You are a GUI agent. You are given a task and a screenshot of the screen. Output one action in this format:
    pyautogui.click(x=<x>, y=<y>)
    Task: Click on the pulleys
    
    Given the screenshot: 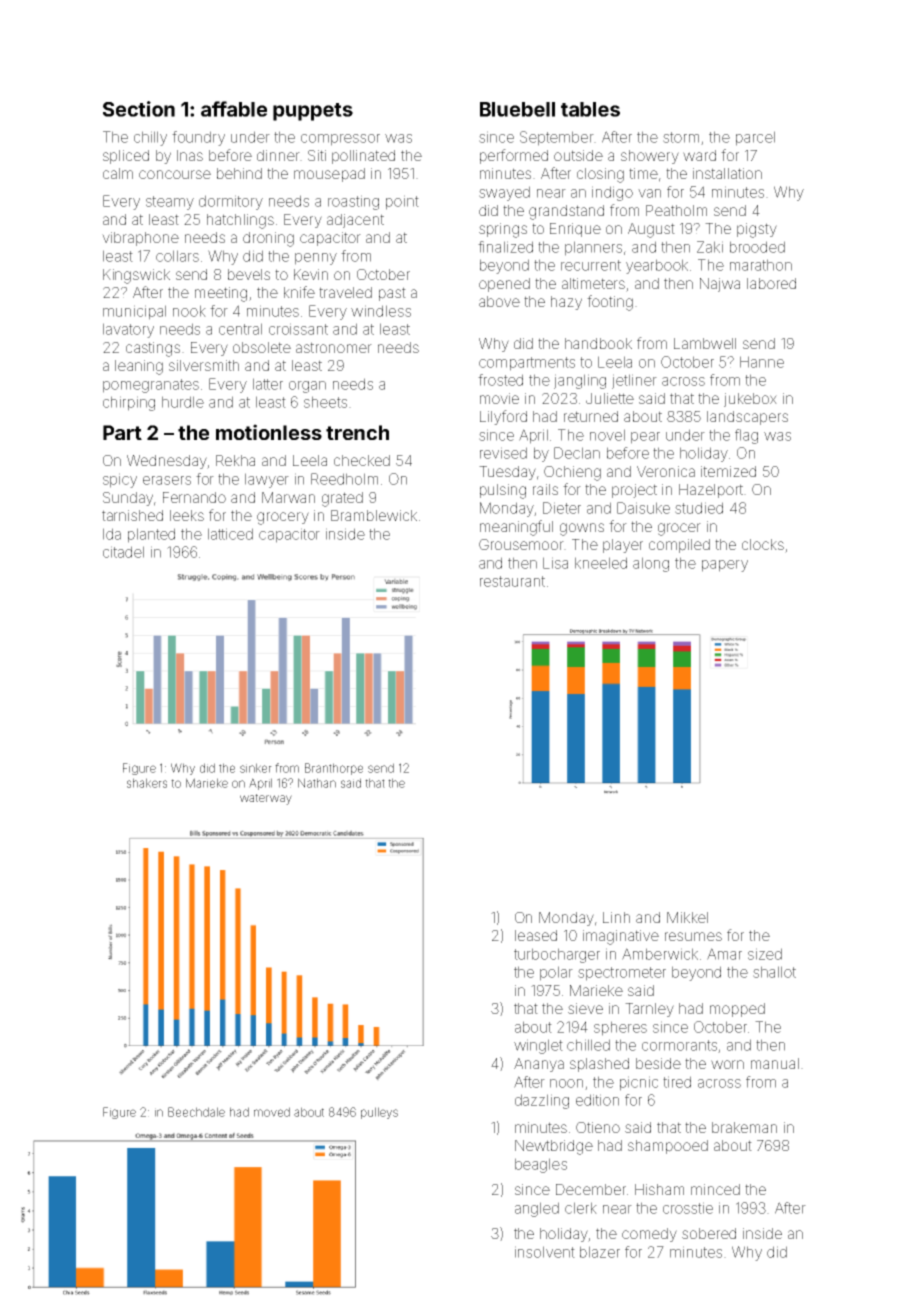 What is the action you would take?
    pyautogui.click(x=379, y=1113)
